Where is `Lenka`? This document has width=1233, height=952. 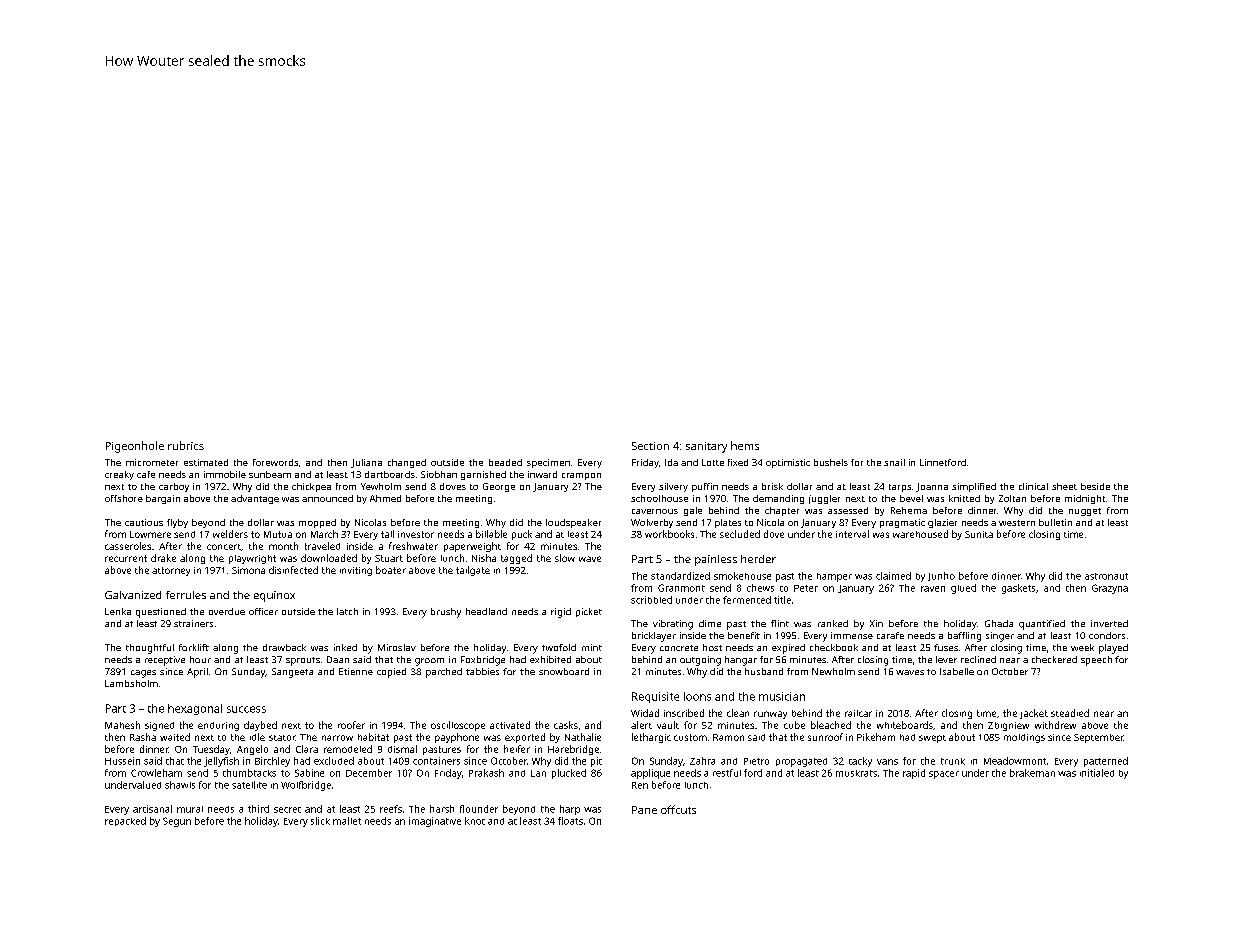 Lenka is located at coordinates (118, 611).
